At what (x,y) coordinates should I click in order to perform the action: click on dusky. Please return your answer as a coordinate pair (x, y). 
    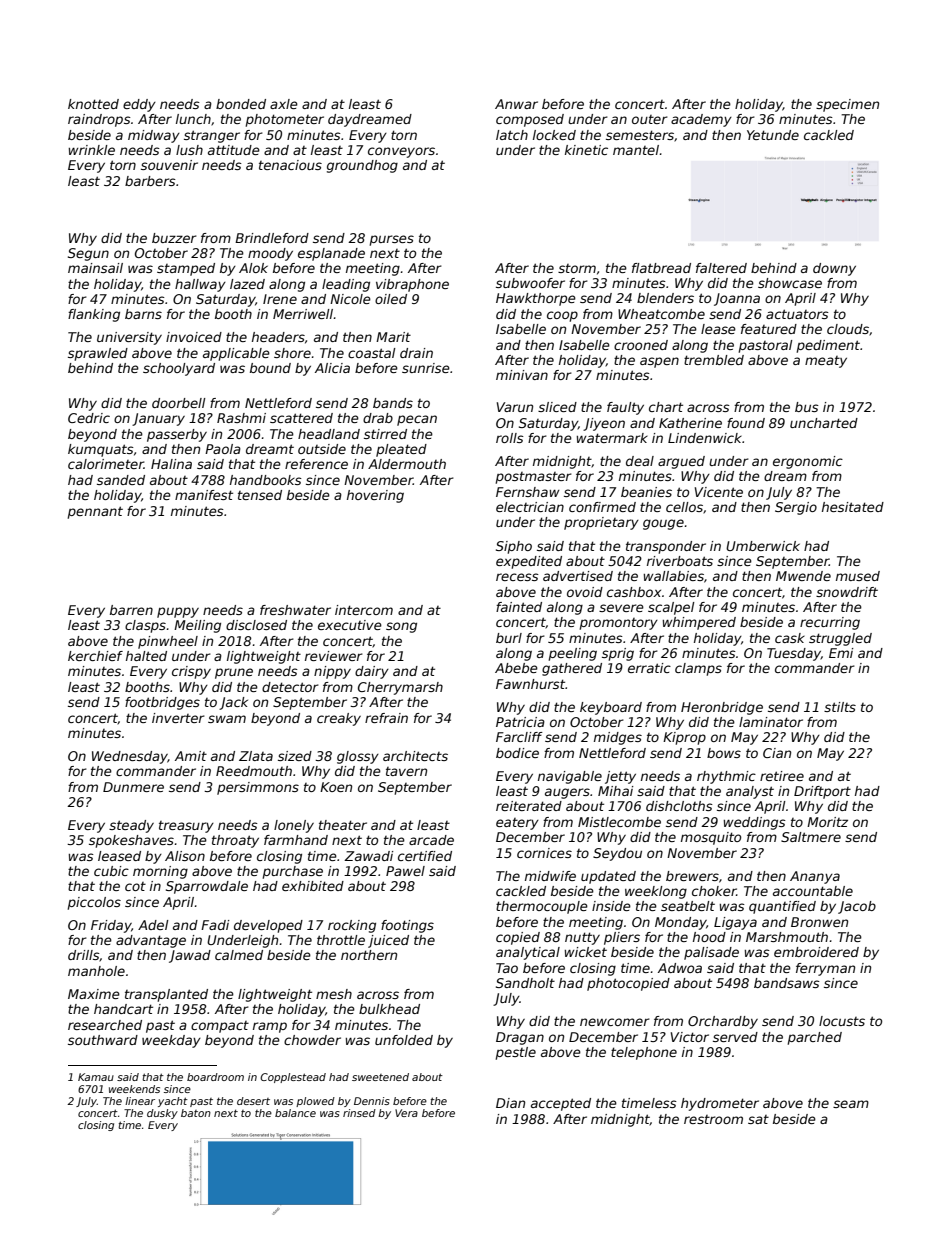
    Looking at the image, I should click on (162, 1114).
